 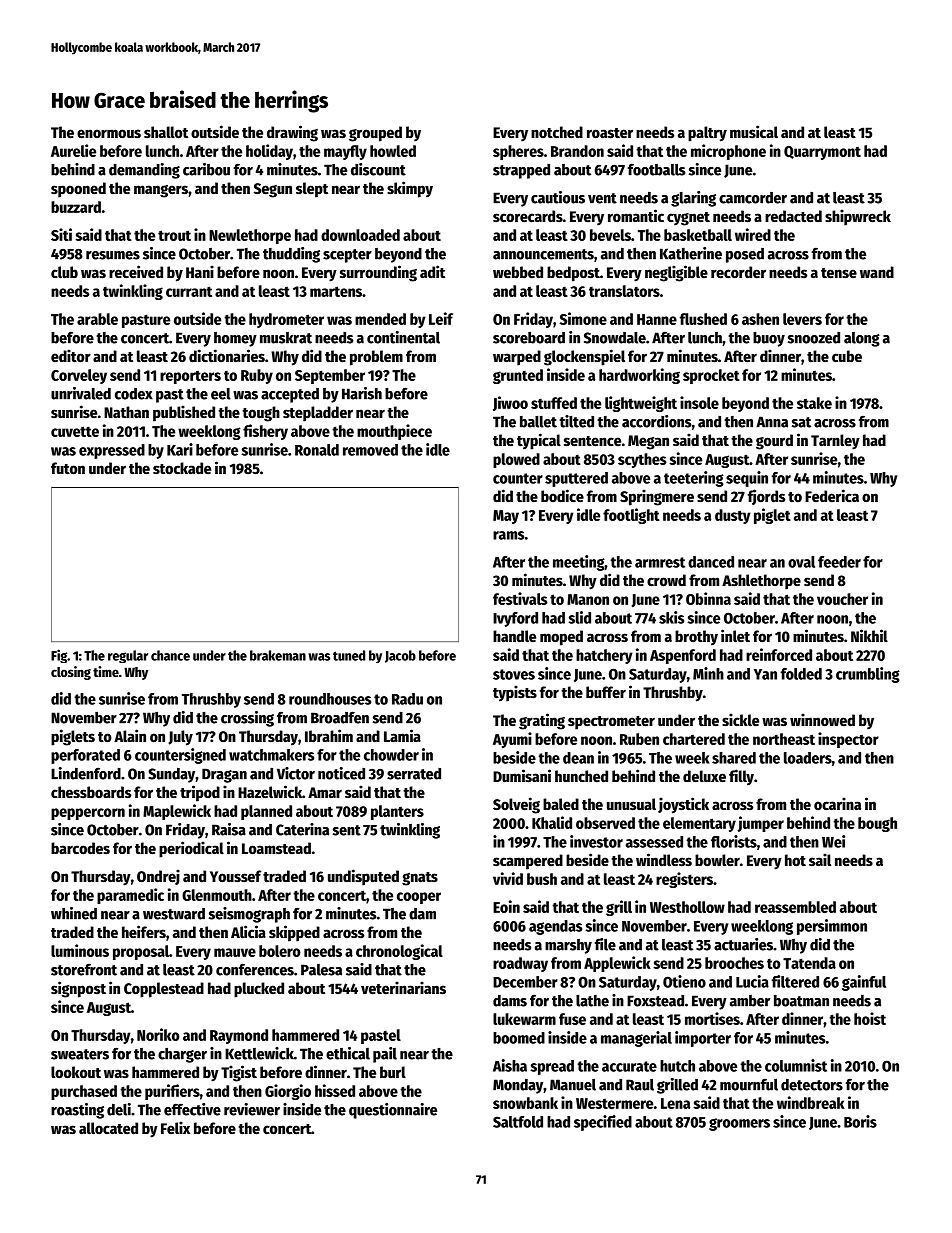 I want to click on pail, so click(x=385, y=1055).
